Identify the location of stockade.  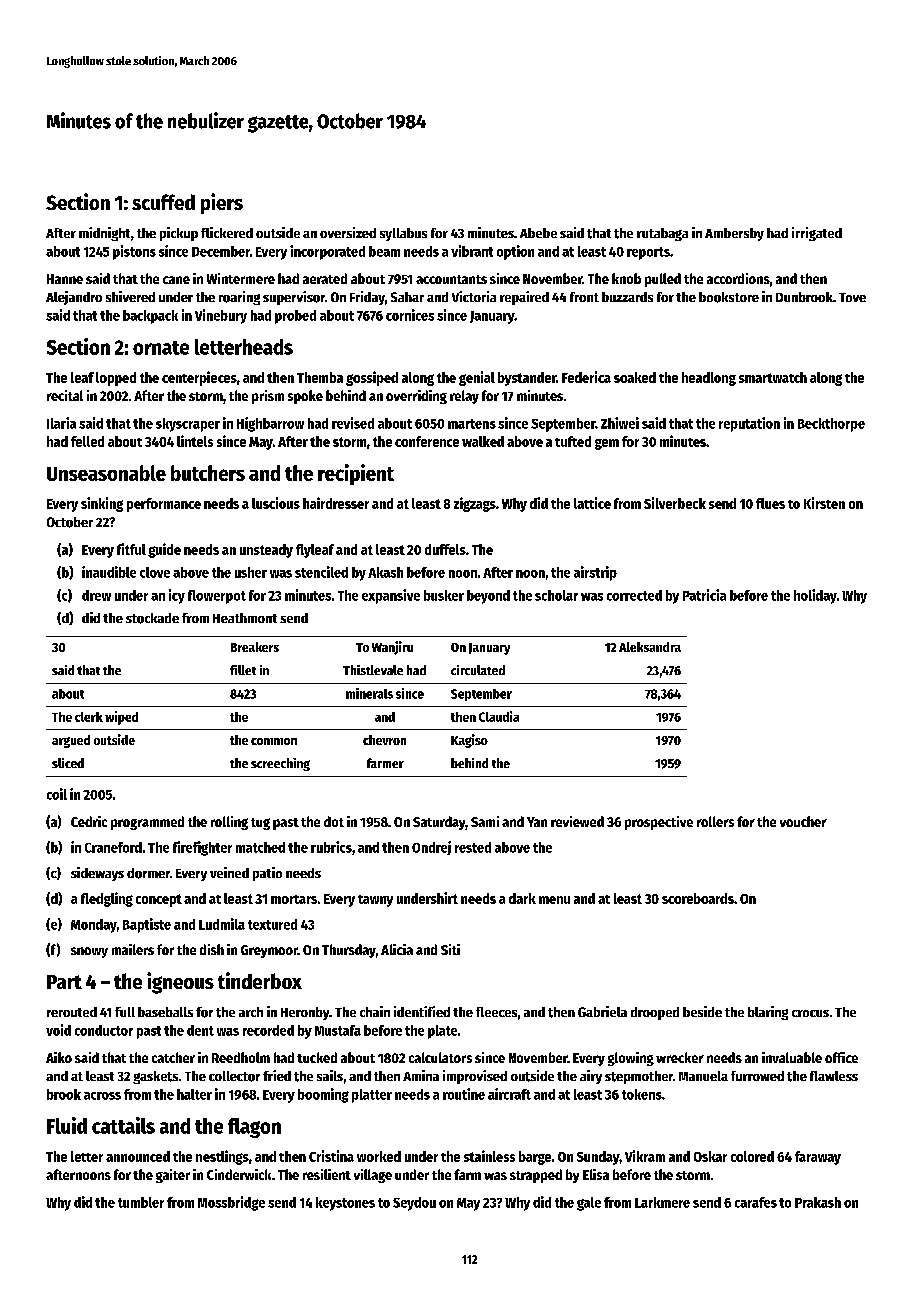
(152, 618).
